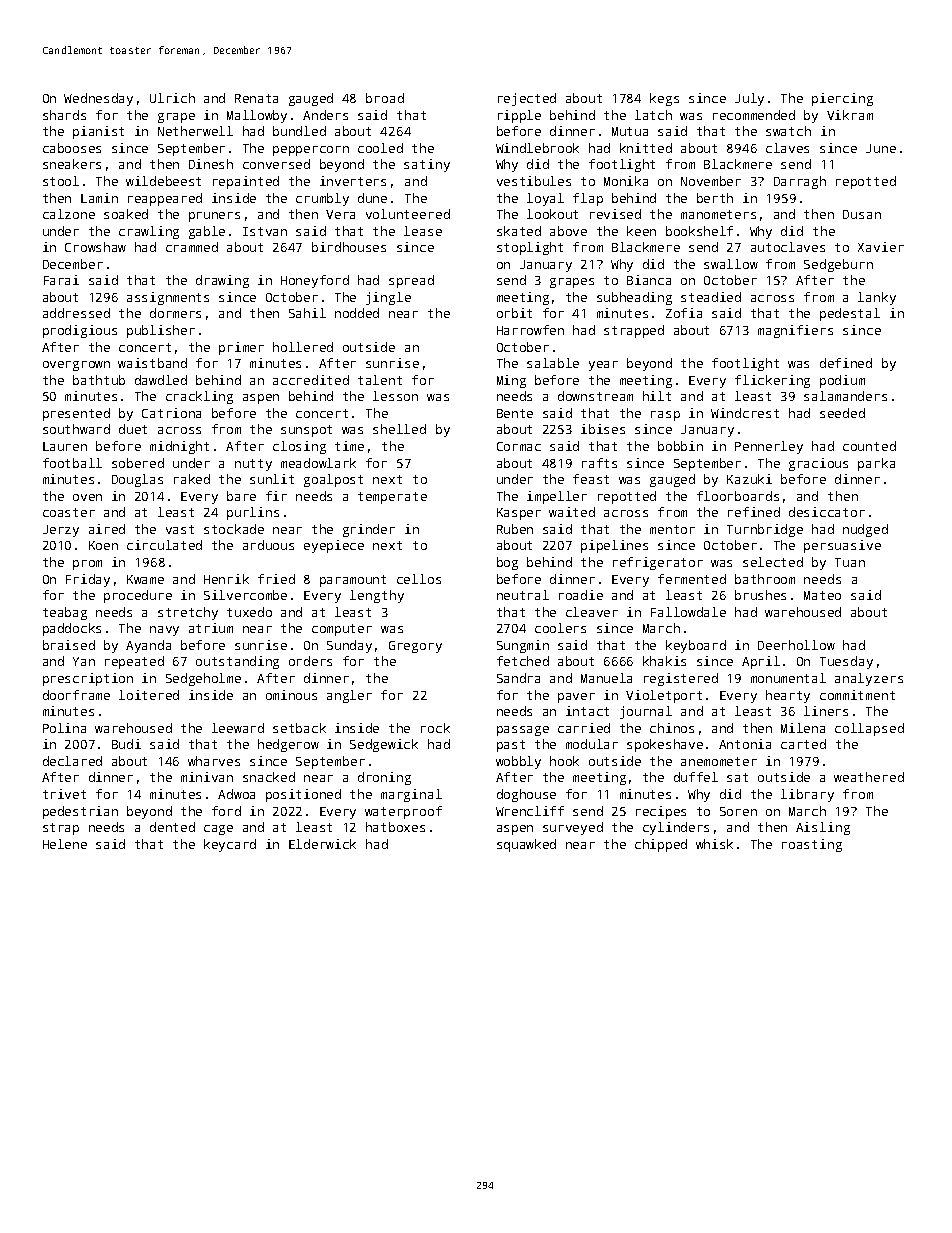 The image size is (952, 1233). Describe the element at coordinates (711, 297) in the screenshot. I see `steadied` at that location.
